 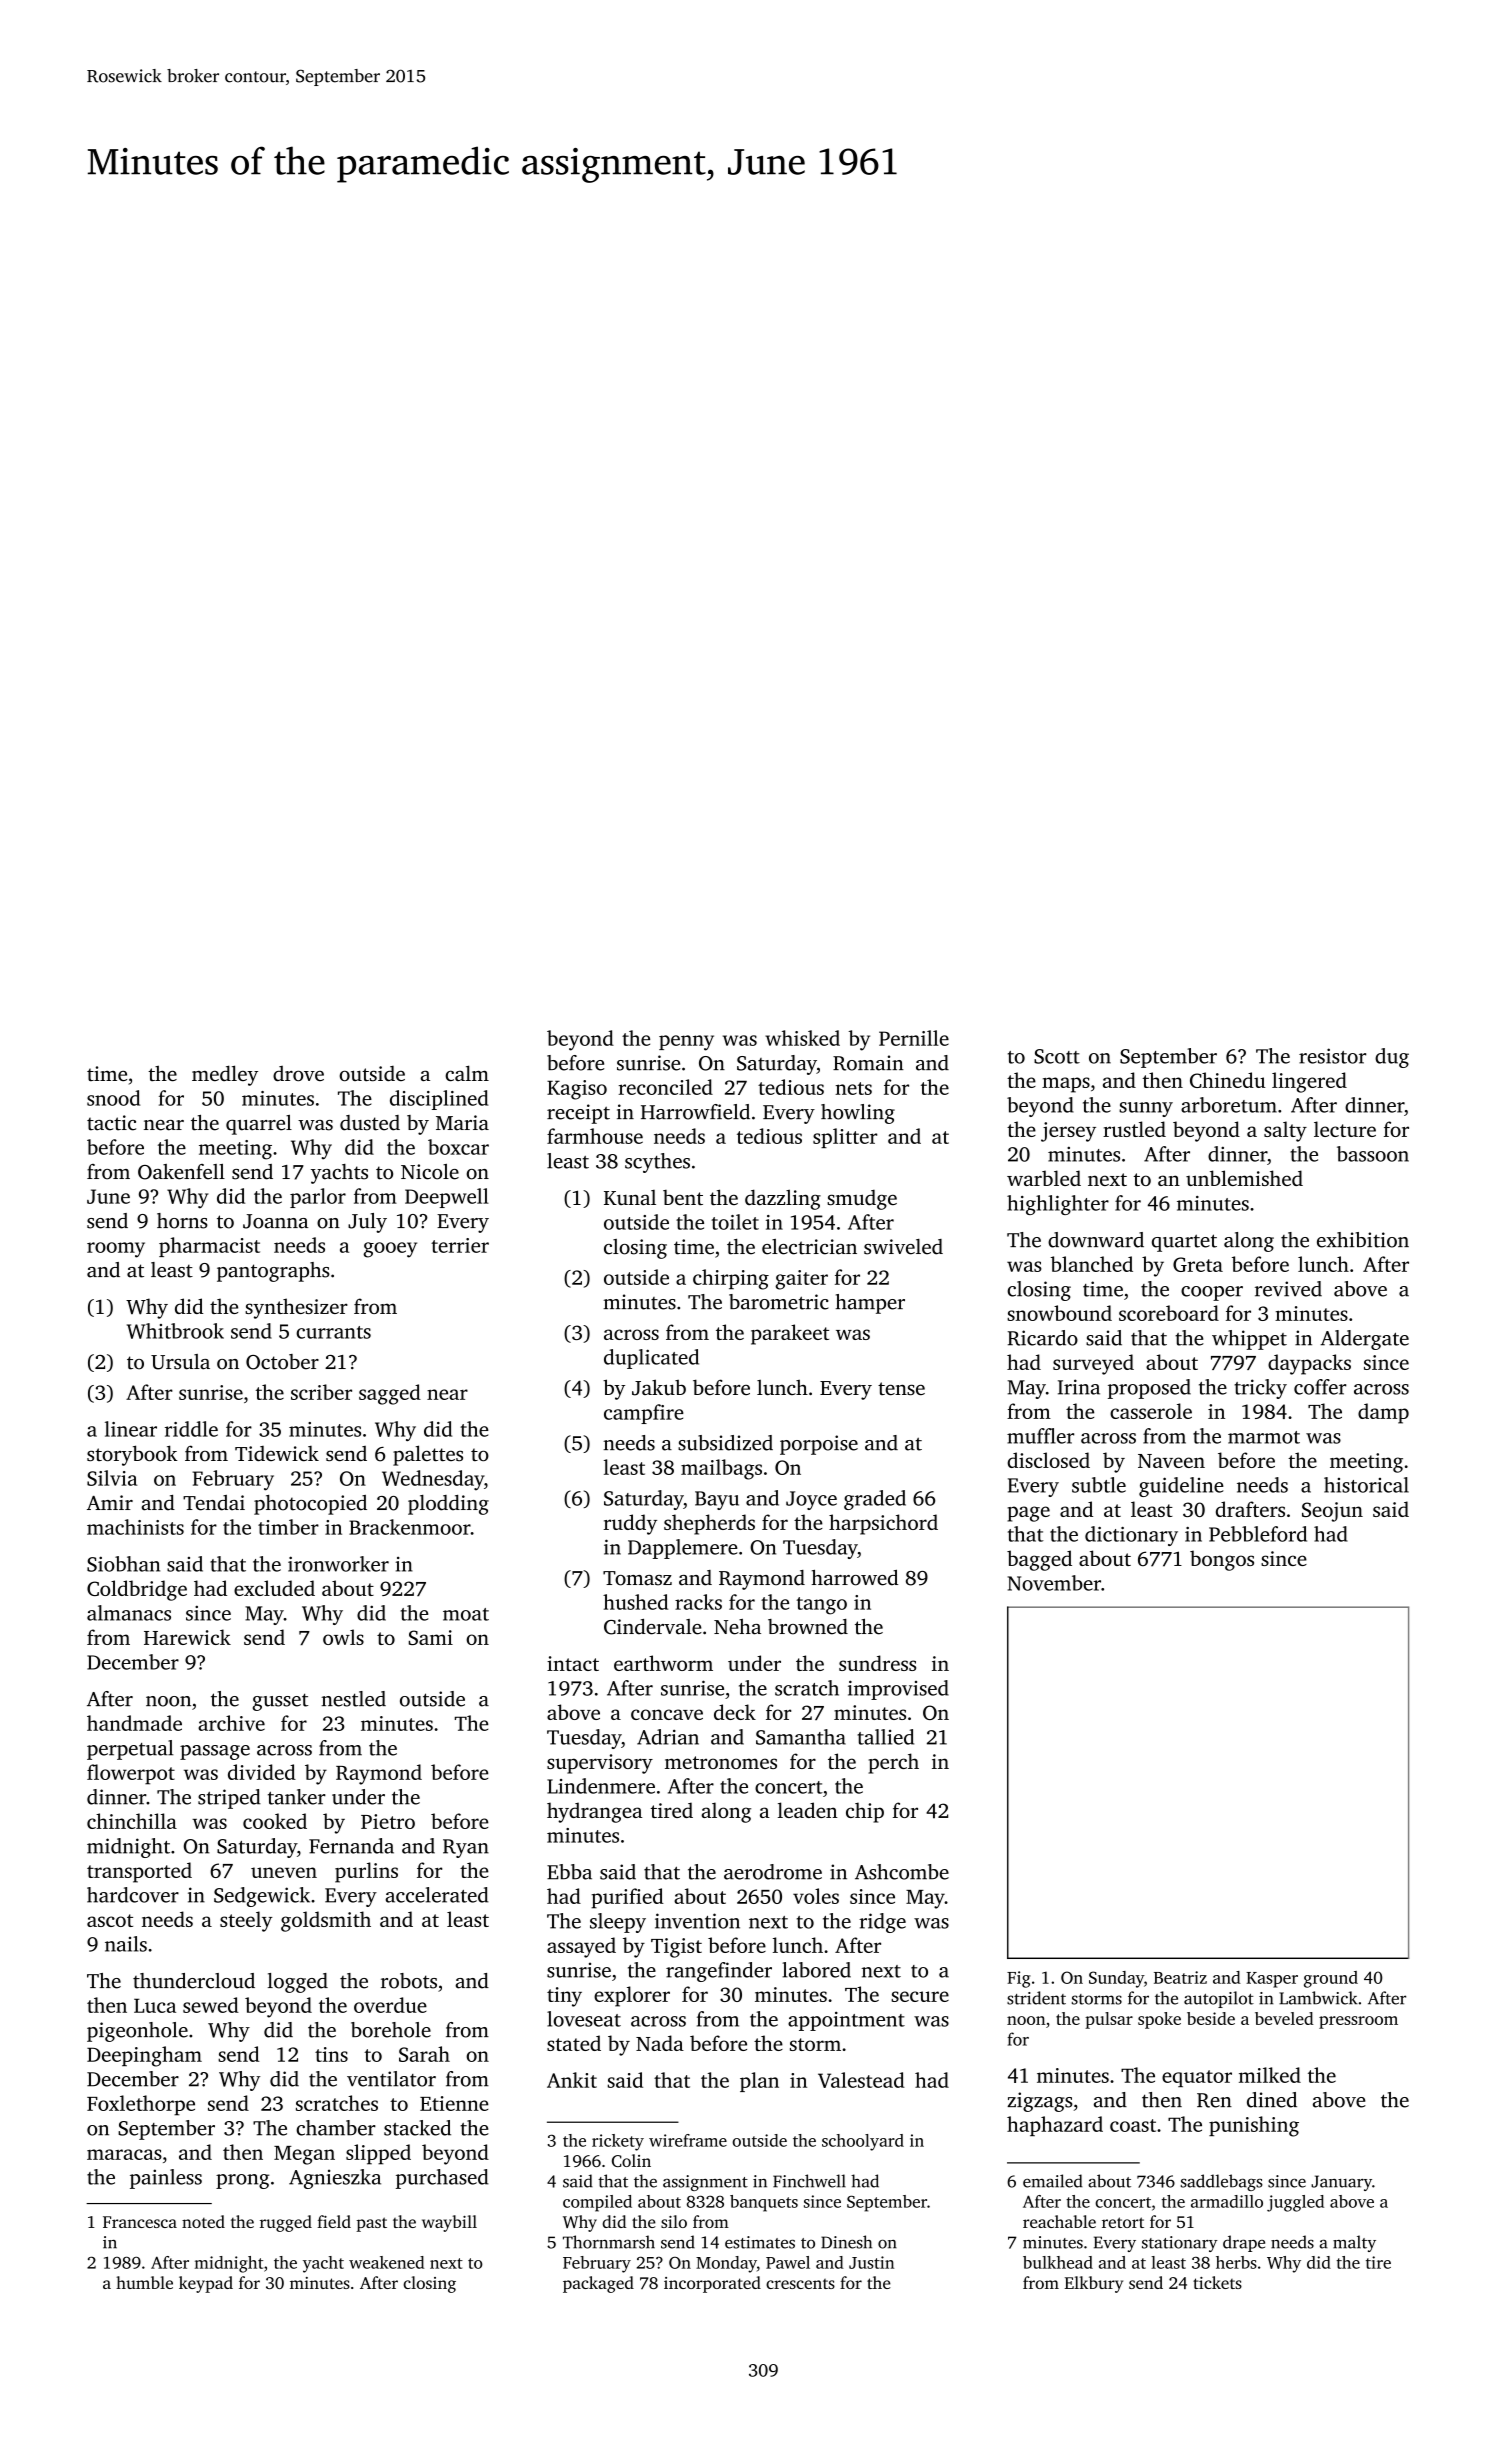 I want to click on whisked, so click(x=802, y=1038).
